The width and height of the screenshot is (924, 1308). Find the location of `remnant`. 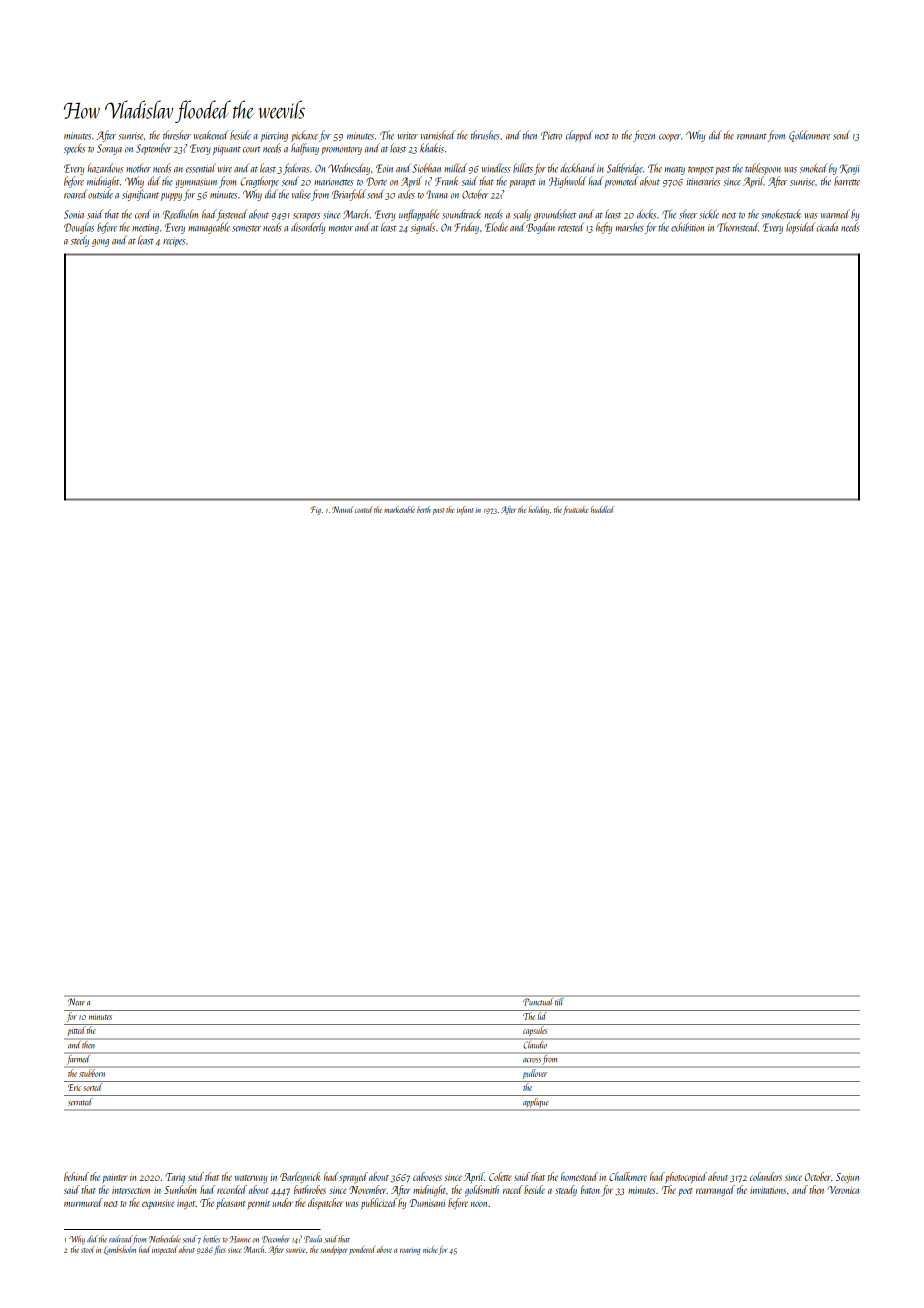

remnant is located at coordinates (752, 137).
